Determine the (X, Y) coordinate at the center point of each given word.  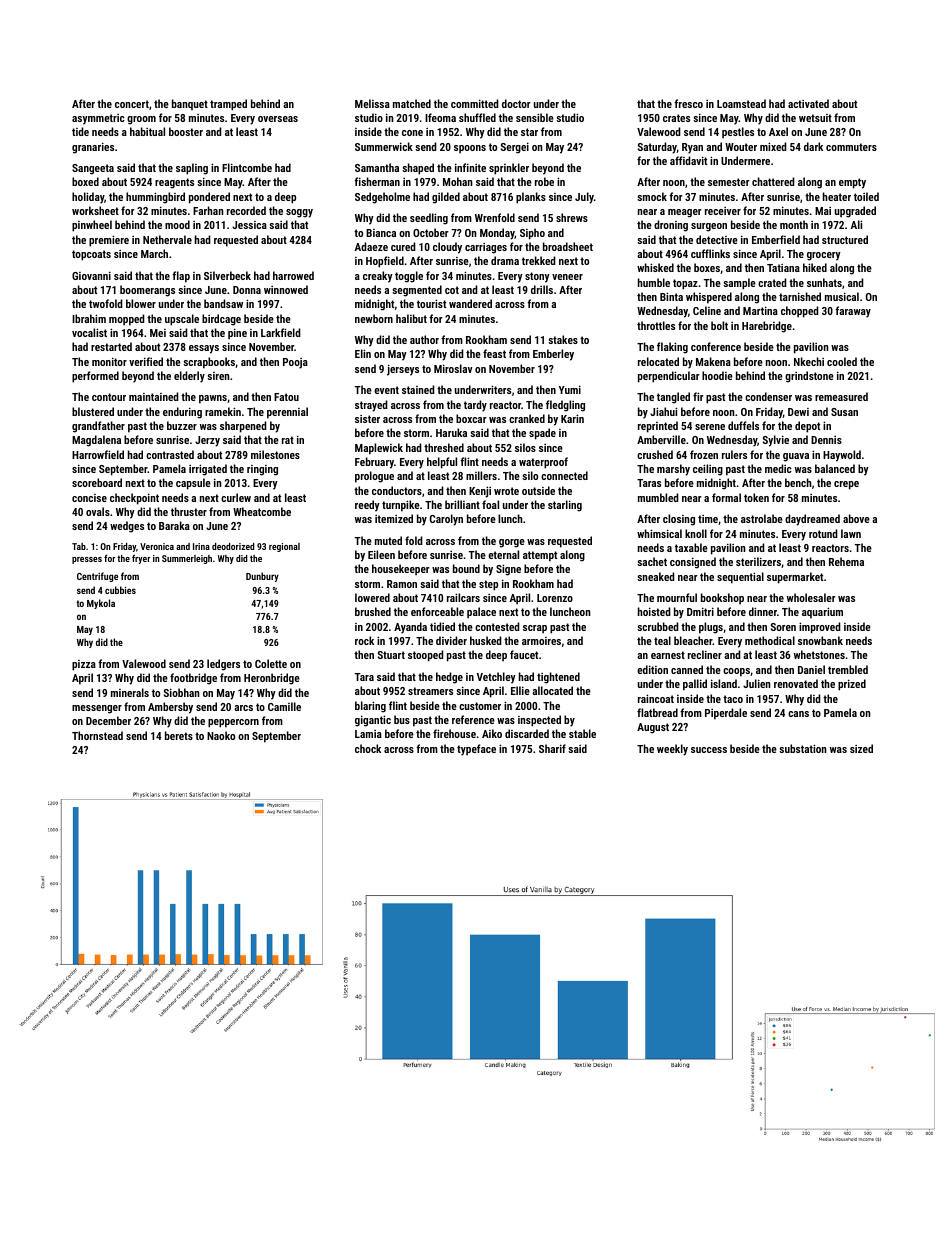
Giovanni (91, 275)
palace (481, 613)
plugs (711, 628)
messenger (97, 709)
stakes (563, 339)
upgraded (855, 212)
